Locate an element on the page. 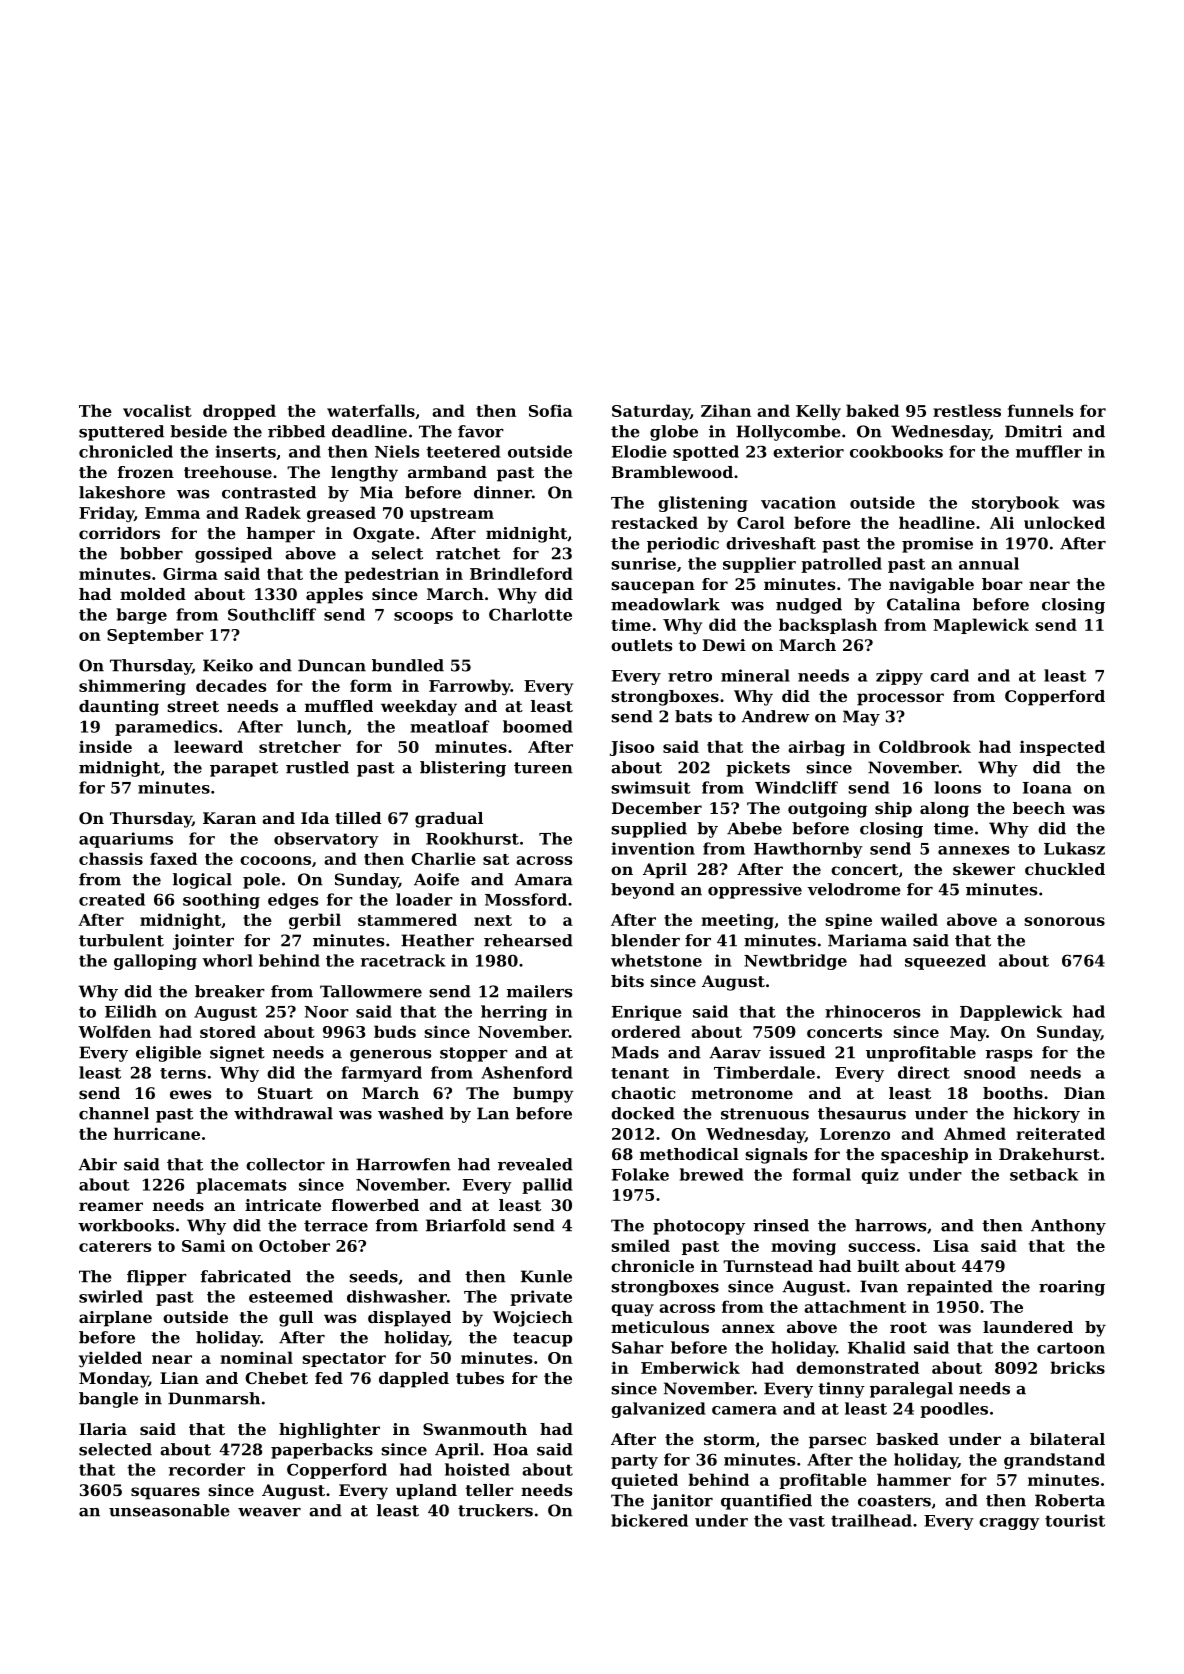  truckers is located at coordinates (495, 1510).
